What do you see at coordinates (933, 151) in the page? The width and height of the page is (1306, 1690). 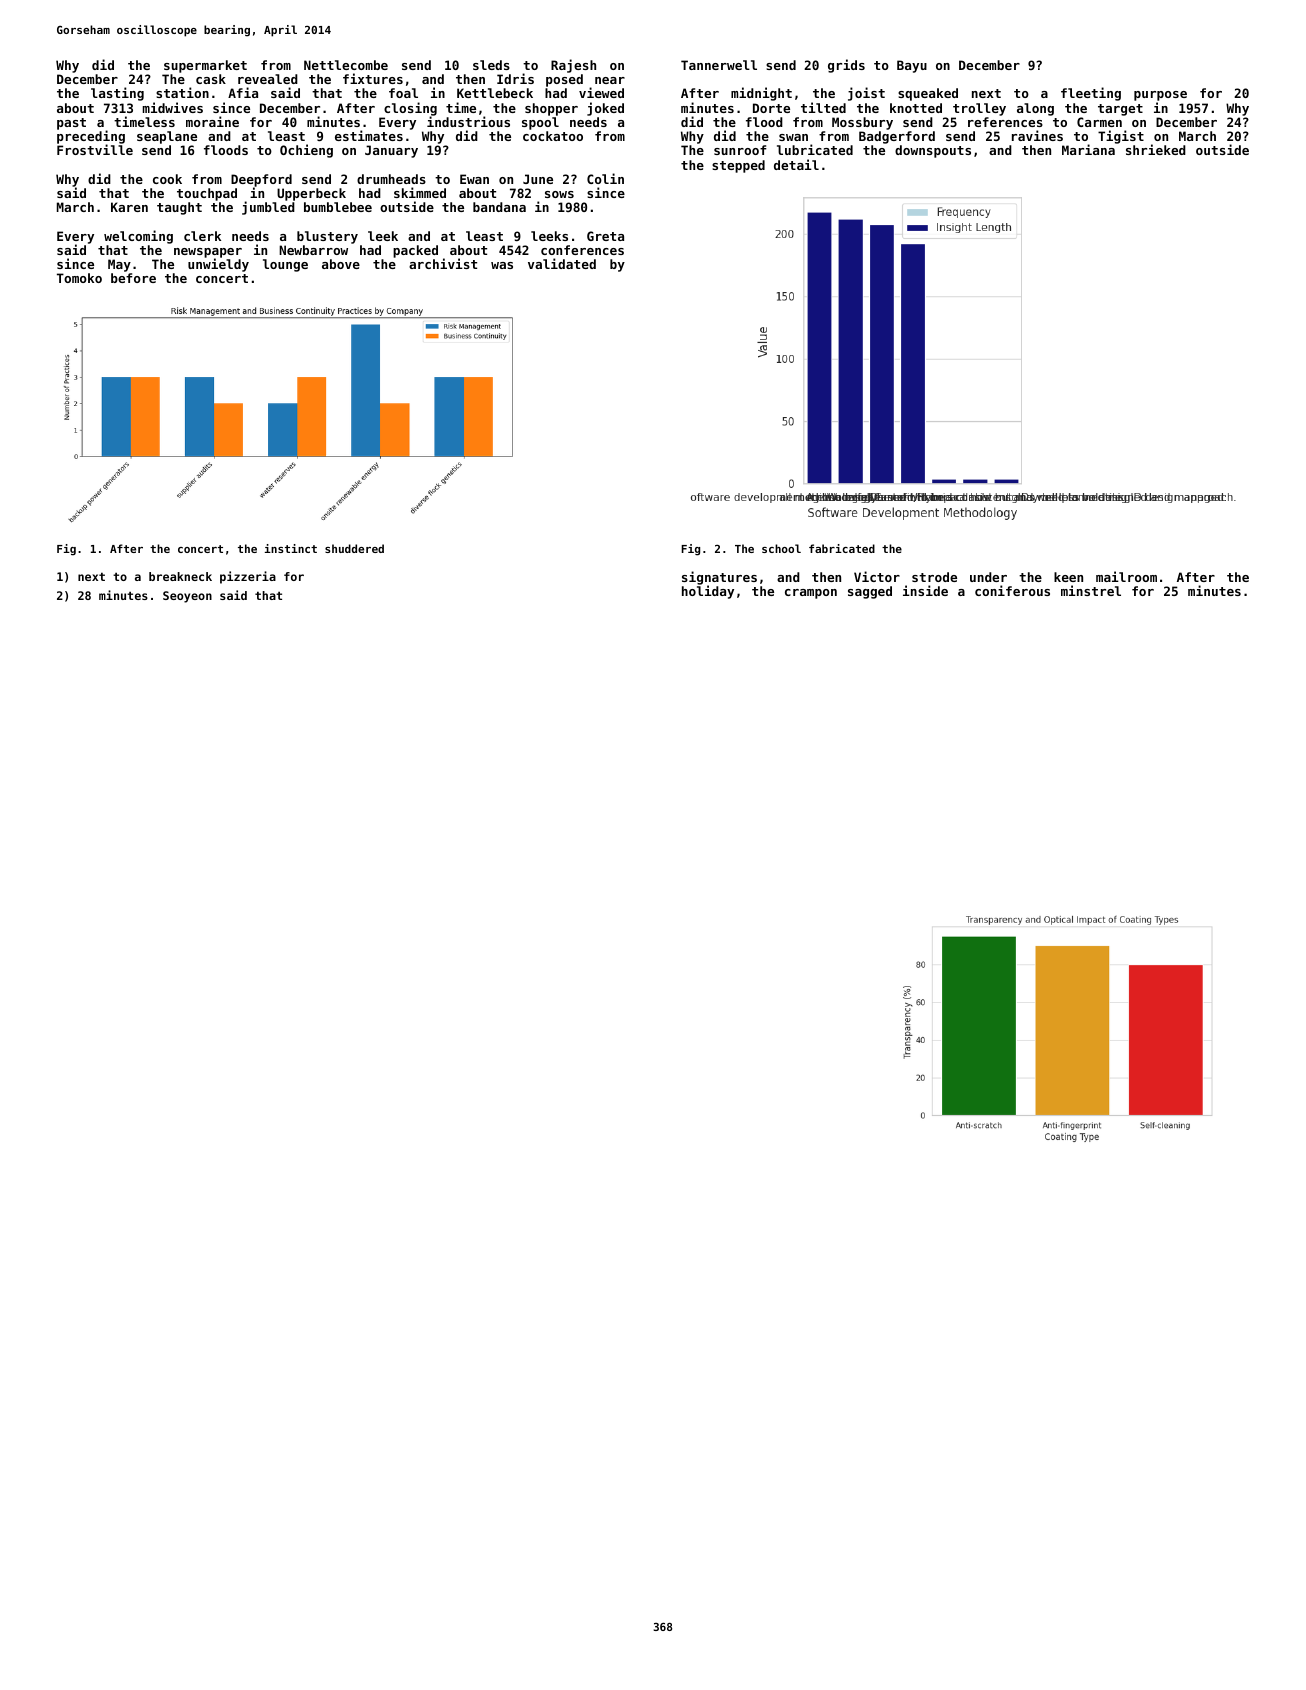 I see `downspouts` at bounding box center [933, 151].
